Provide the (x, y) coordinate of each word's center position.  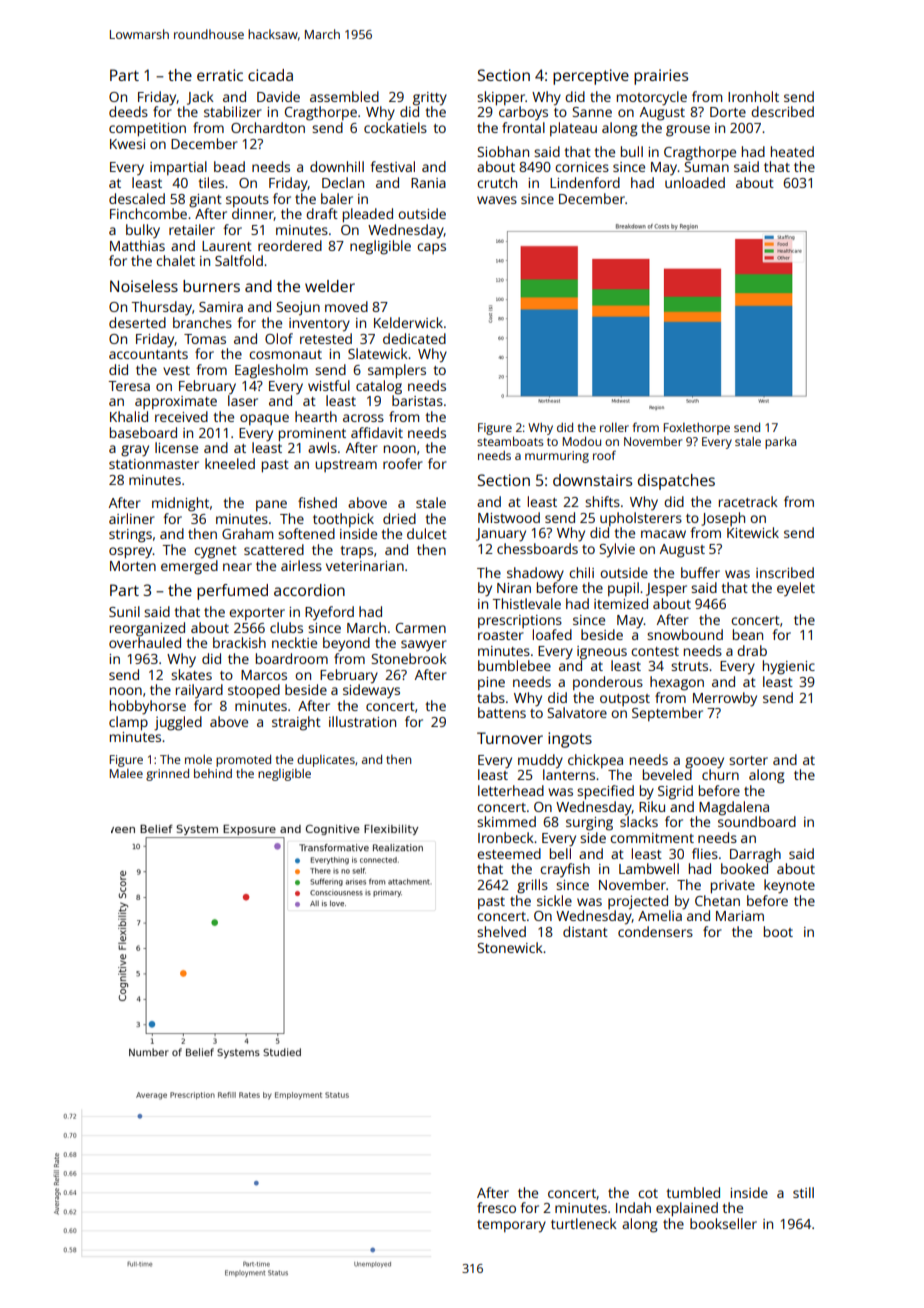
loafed (552, 634)
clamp (128, 723)
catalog (379, 387)
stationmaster (154, 464)
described (782, 111)
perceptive (591, 77)
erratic (220, 75)
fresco (496, 1207)
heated (792, 151)
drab (752, 650)
